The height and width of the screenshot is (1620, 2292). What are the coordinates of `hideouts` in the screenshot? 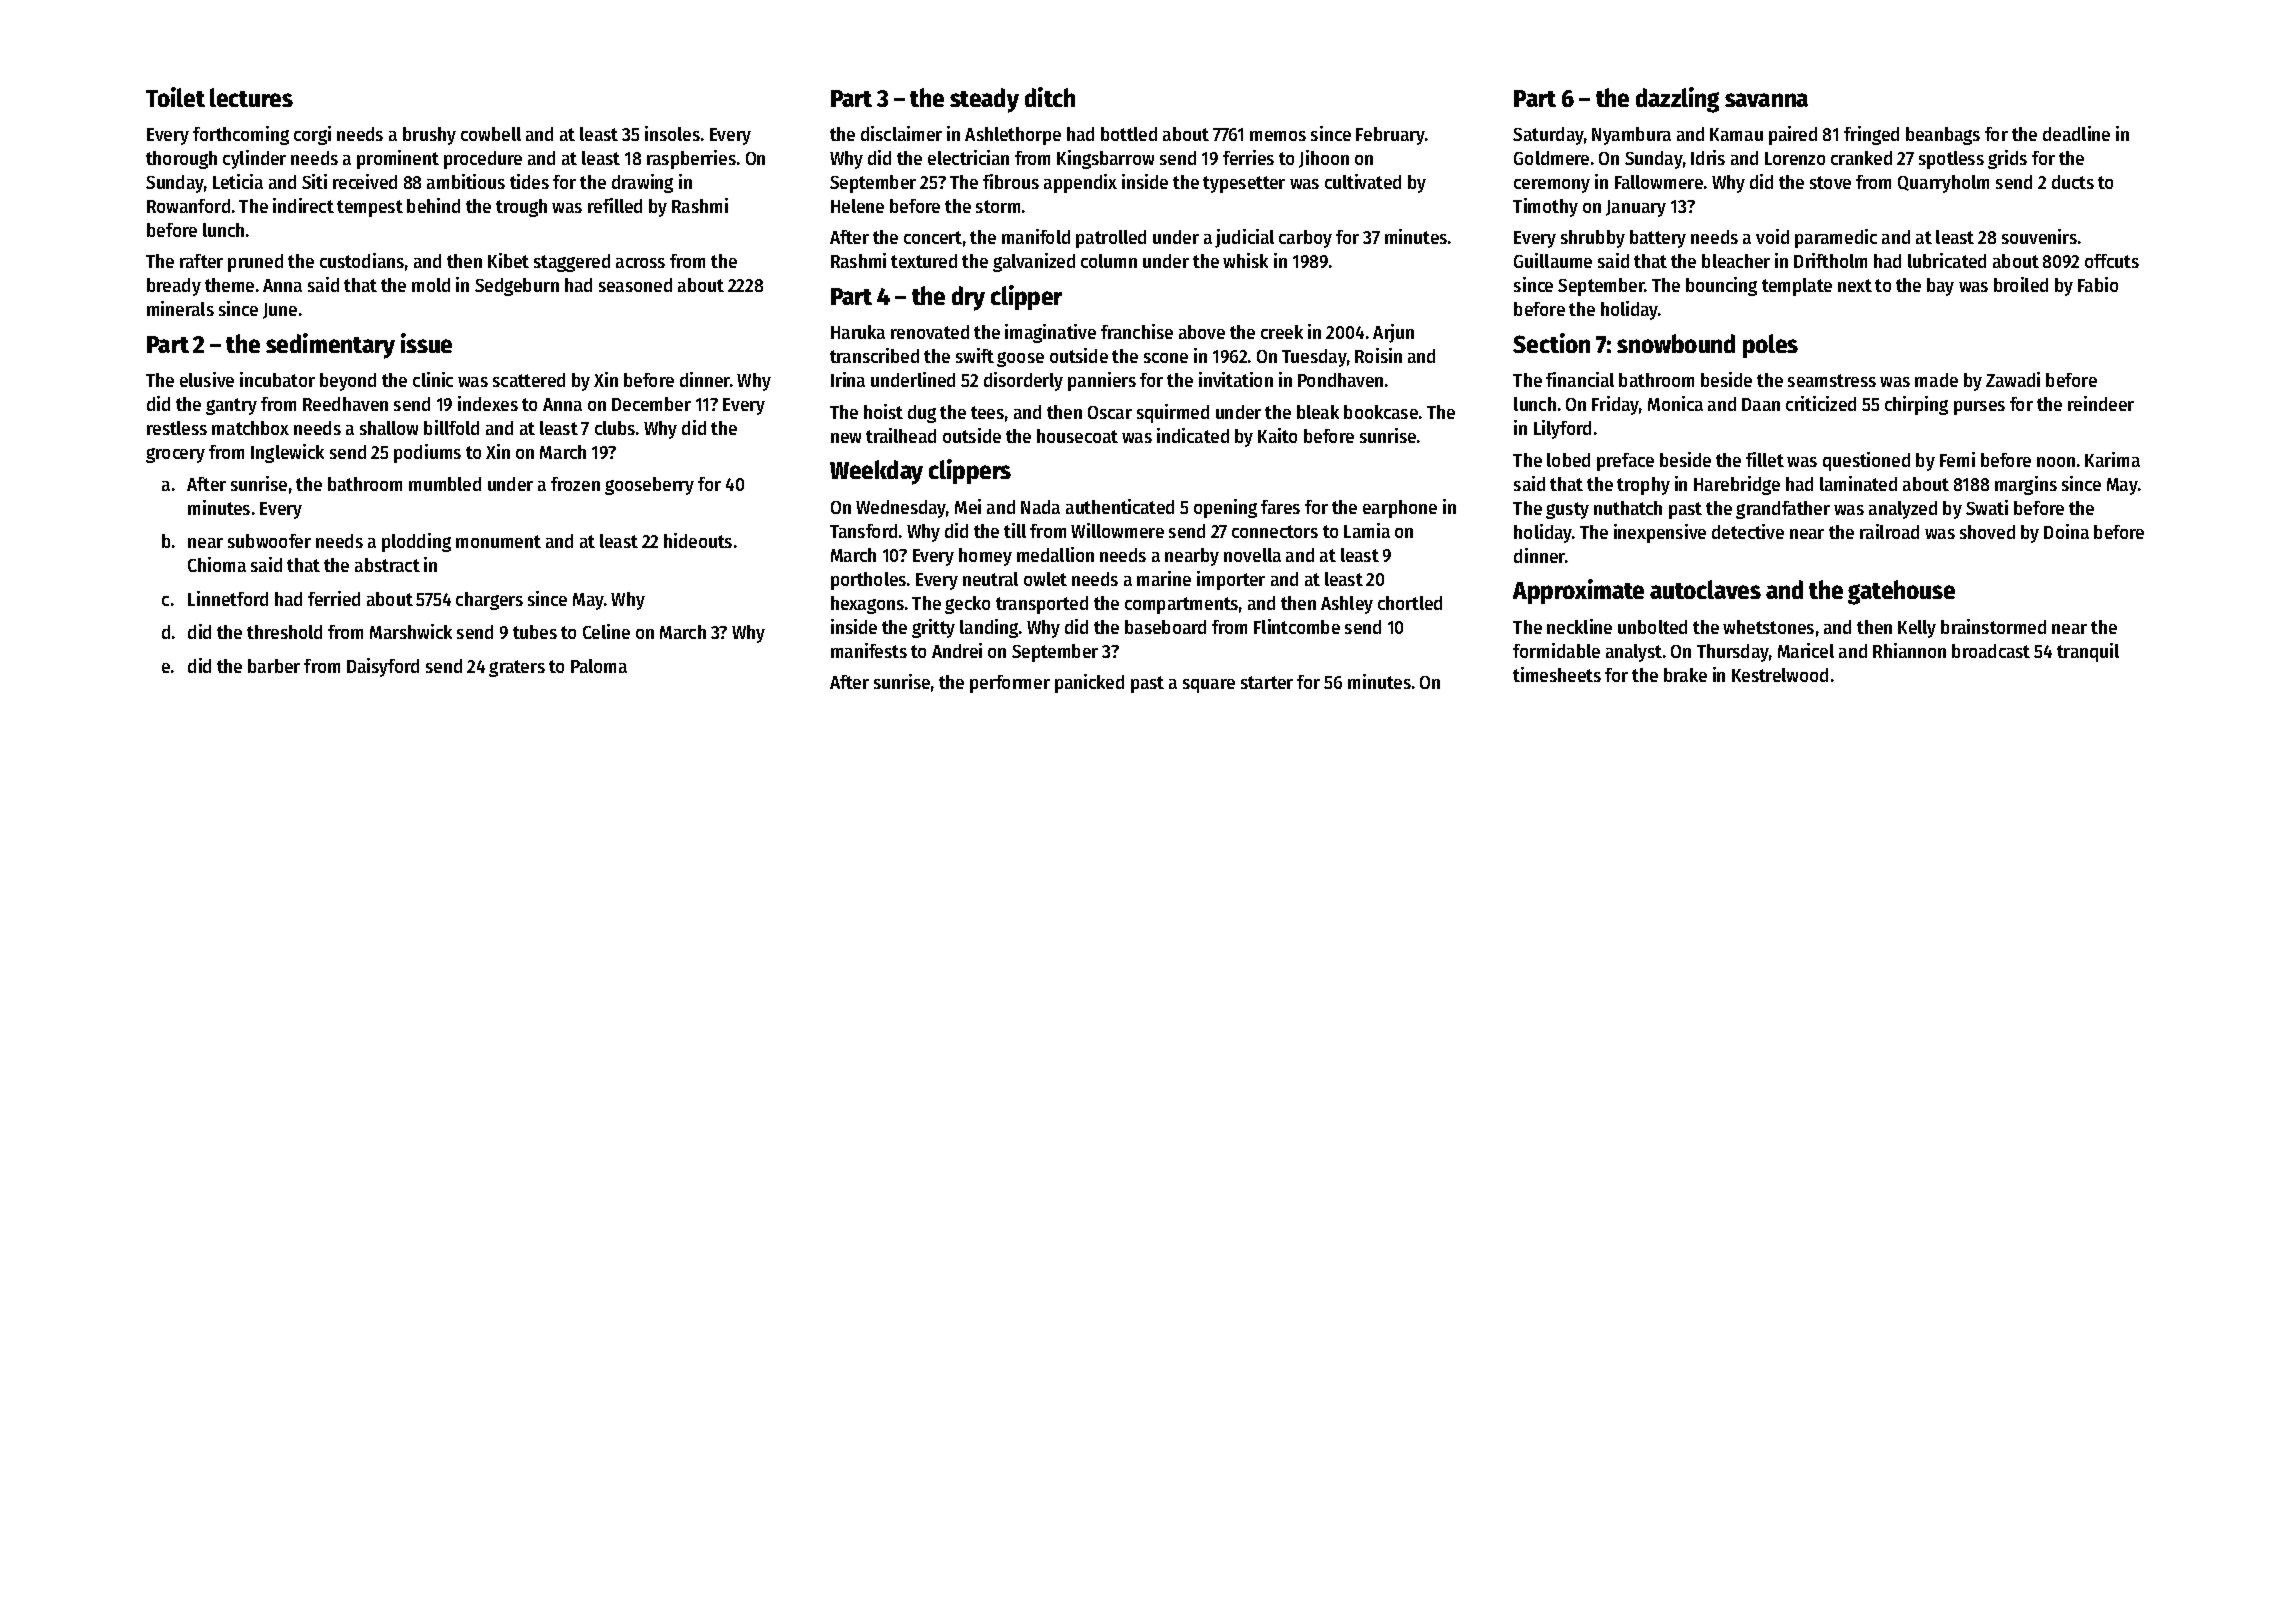 It's located at (698, 540).
